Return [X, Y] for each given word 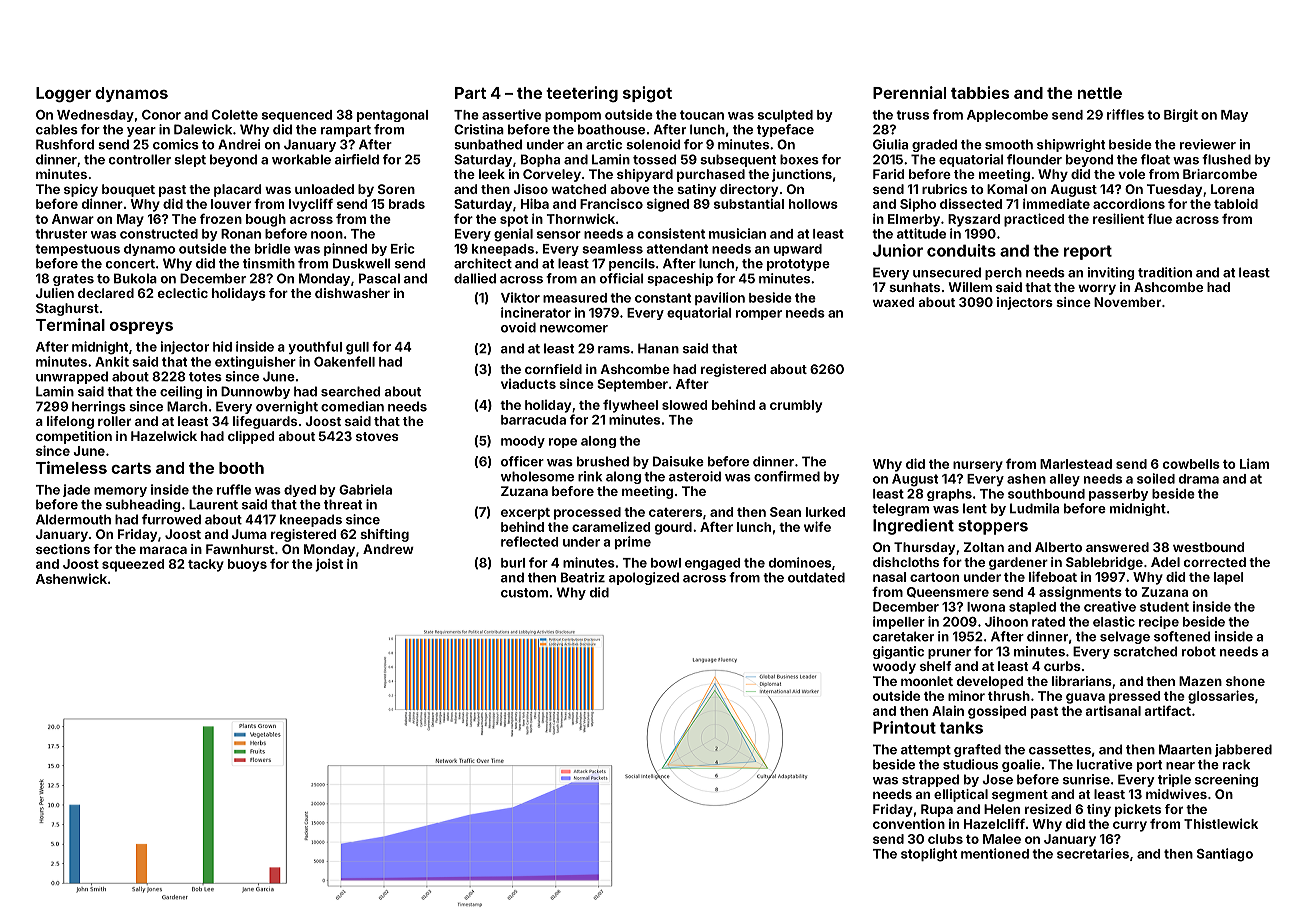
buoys [247, 565]
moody [523, 442]
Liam [1254, 463]
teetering [582, 94]
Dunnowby [255, 392]
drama [1199, 479]
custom [524, 593]
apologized [644, 578]
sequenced [297, 116]
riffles [1125, 114]
